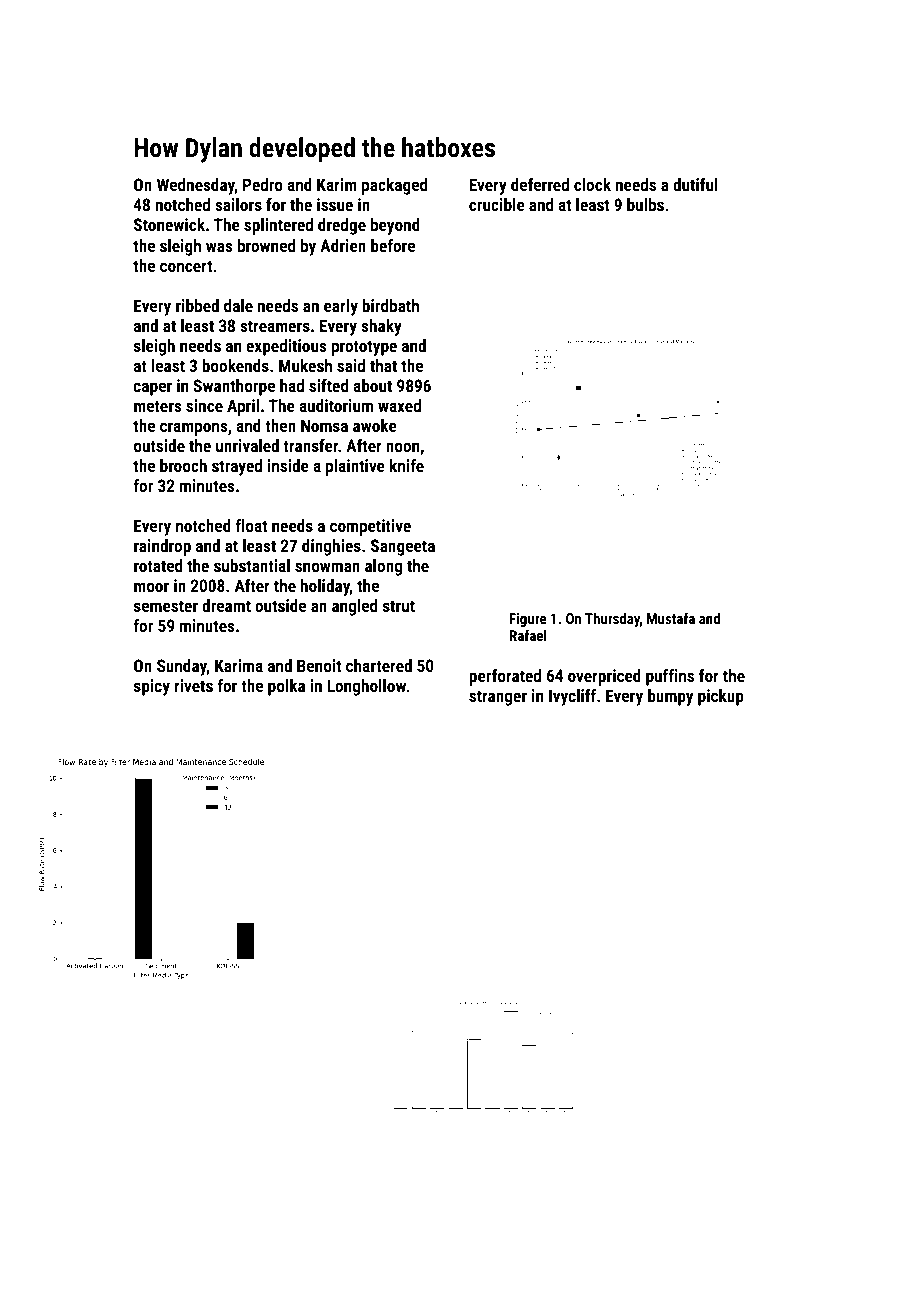 The height and width of the document is (1316, 908). What do you see at coordinates (197, 305) in the document?
I see `ribbed` at bounding box center [197, 305].
